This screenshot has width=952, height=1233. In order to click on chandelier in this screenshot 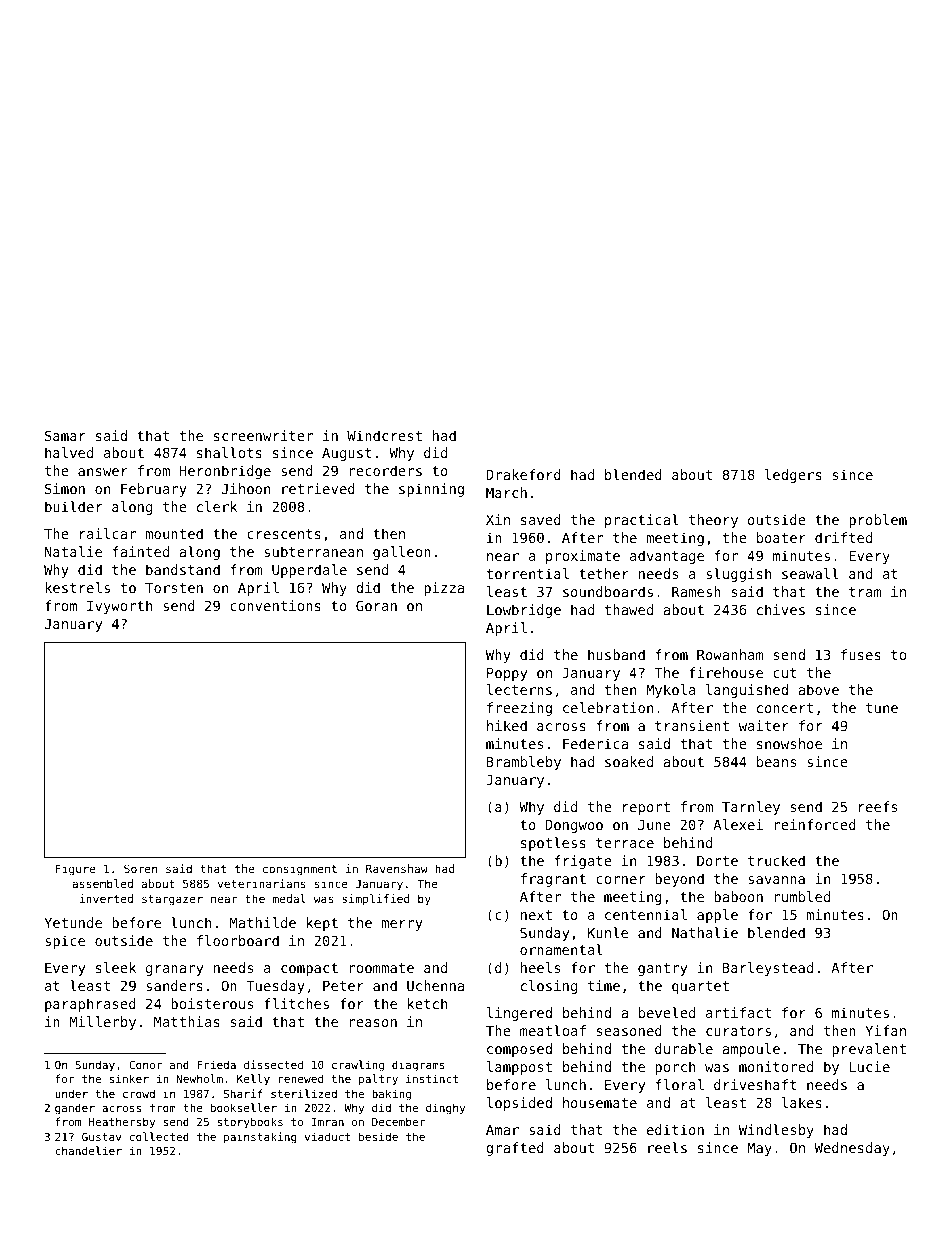, I will do `click(88, 1150)`.
